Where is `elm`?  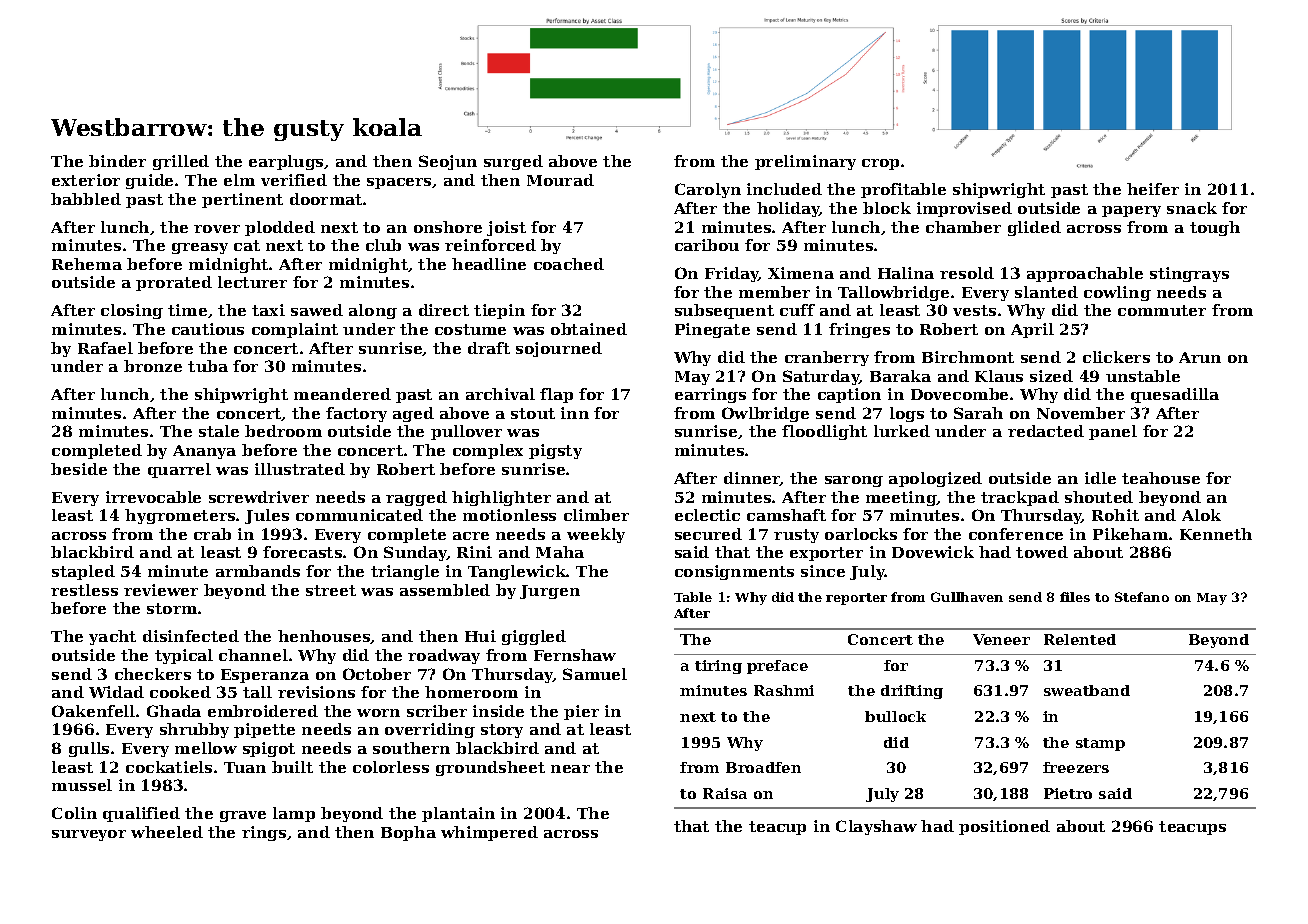 elm is located at coordinates (239, 180).
